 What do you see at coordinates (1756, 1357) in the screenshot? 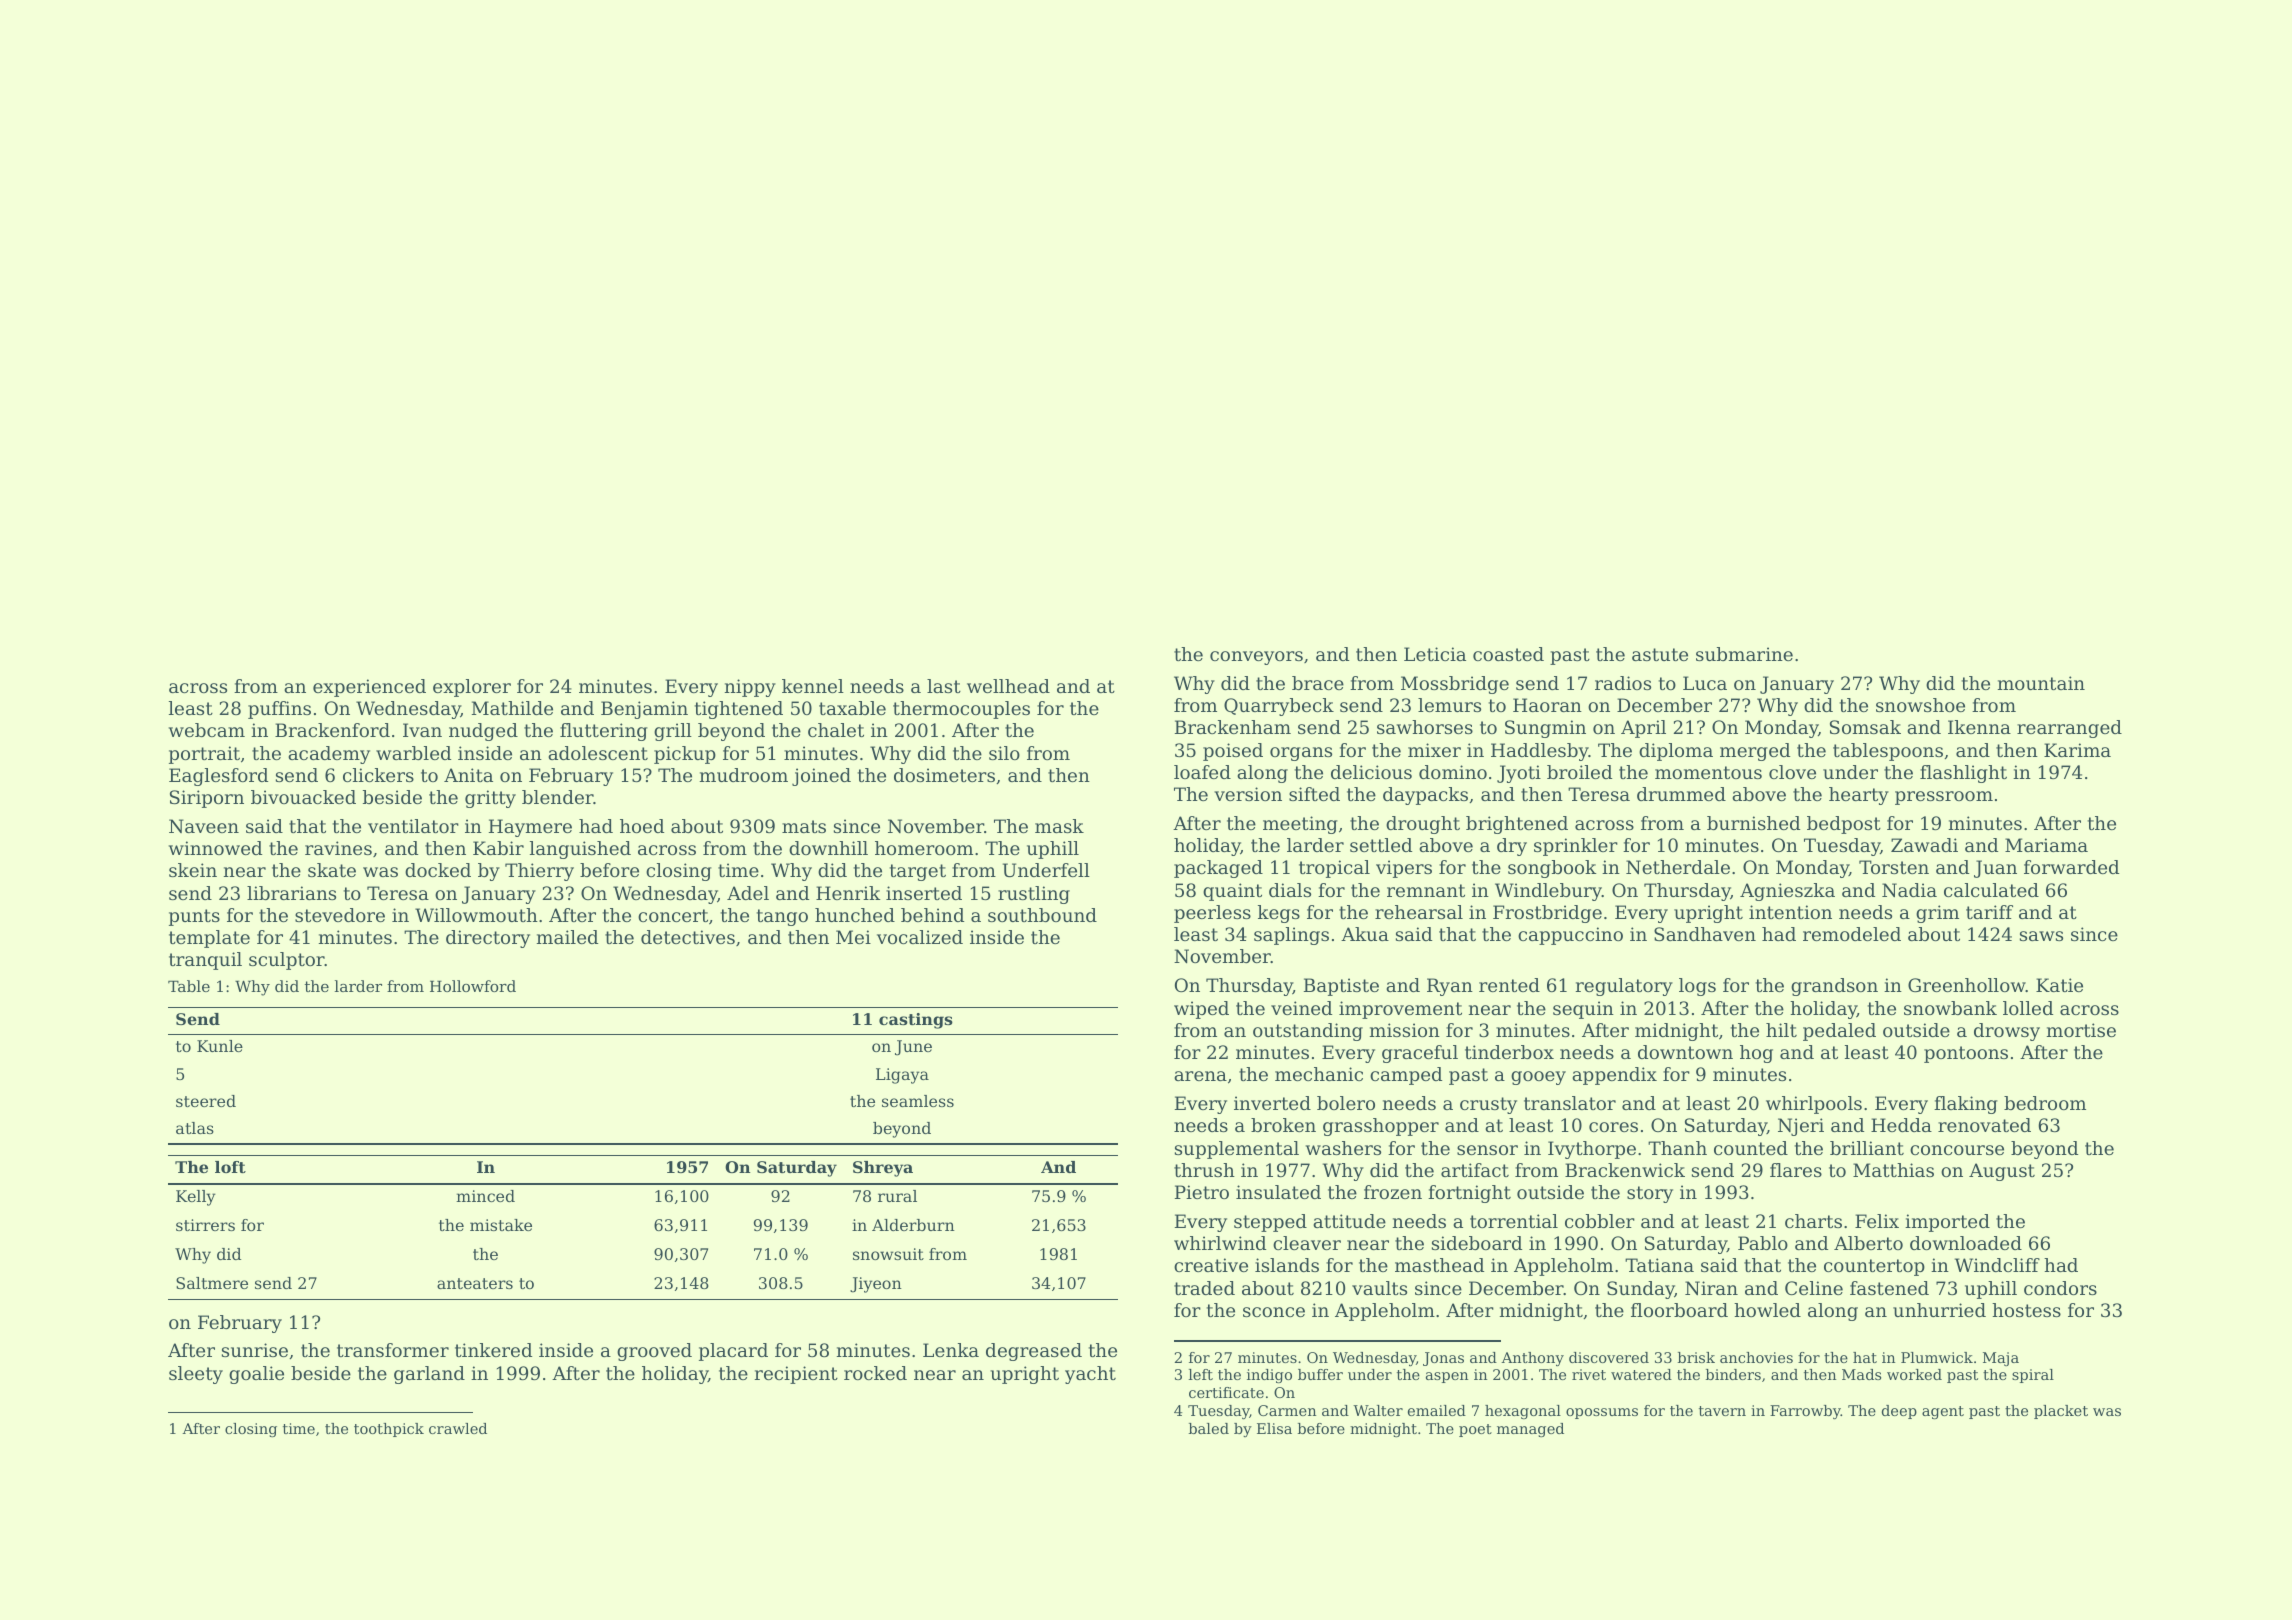
I see `anchovies` at bounding box center [1756, 1357].
